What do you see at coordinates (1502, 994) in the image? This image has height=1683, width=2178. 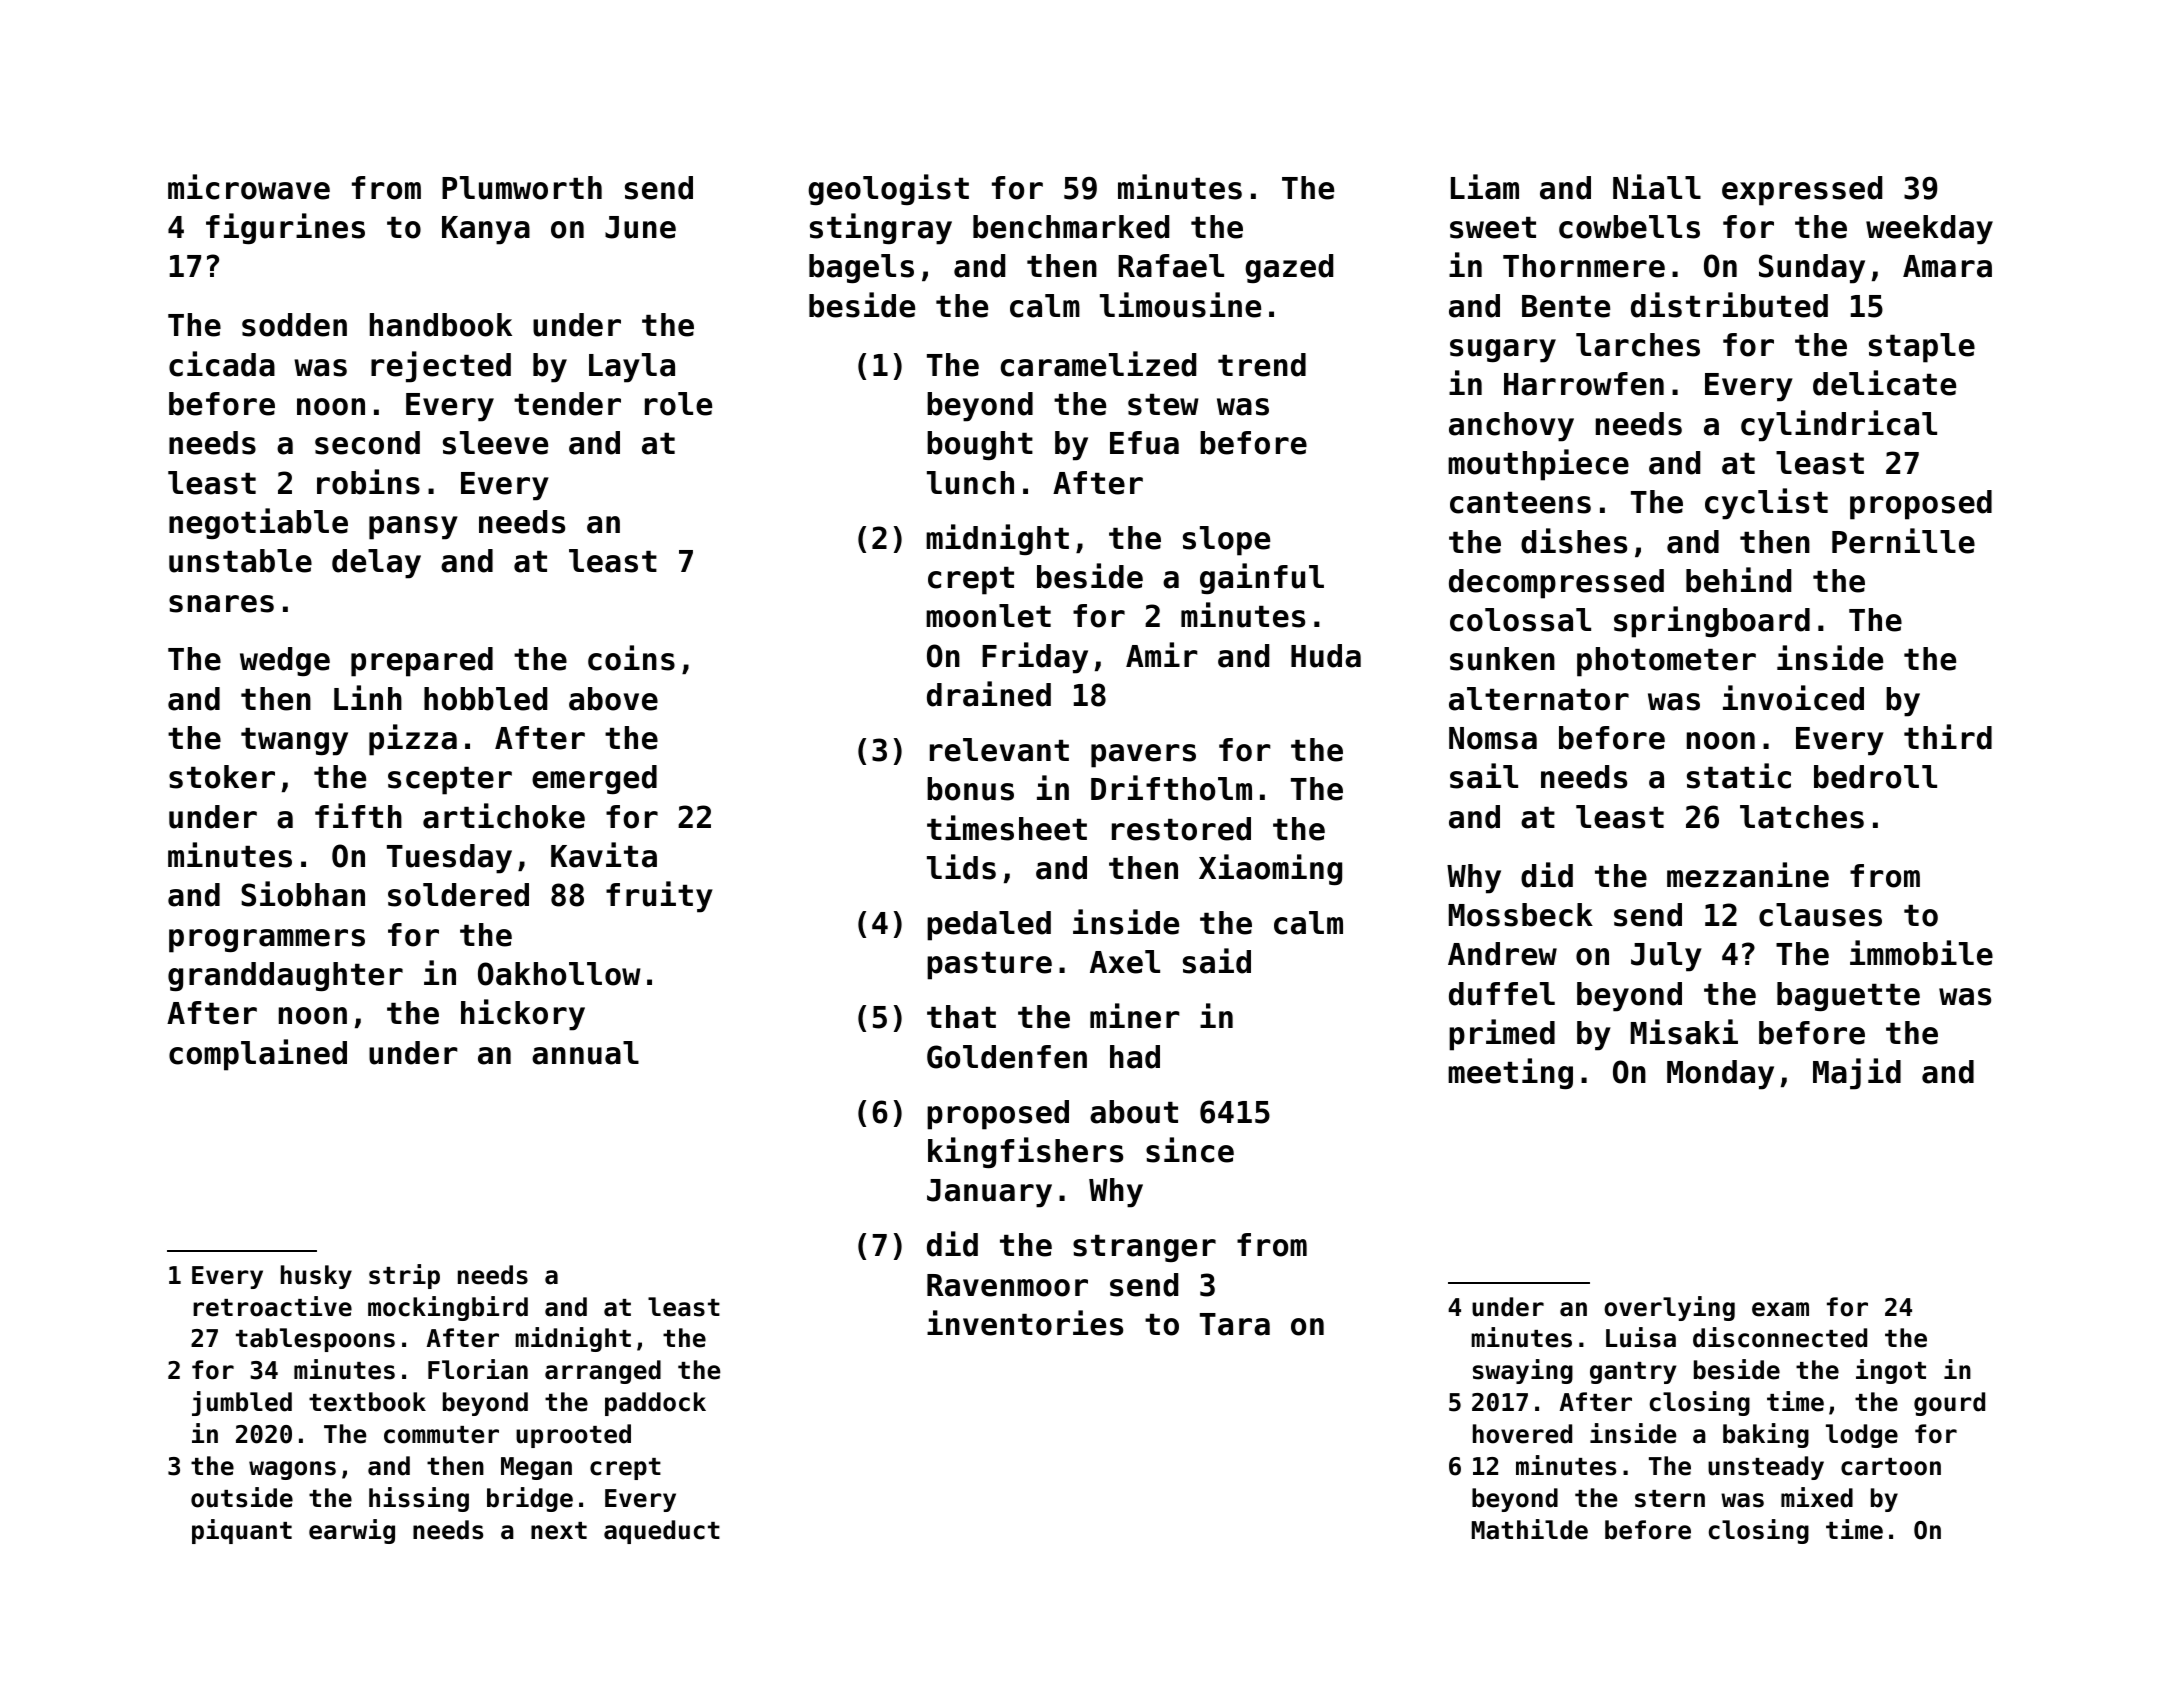 I see `duffel` at bounding box center [1502, 994].
